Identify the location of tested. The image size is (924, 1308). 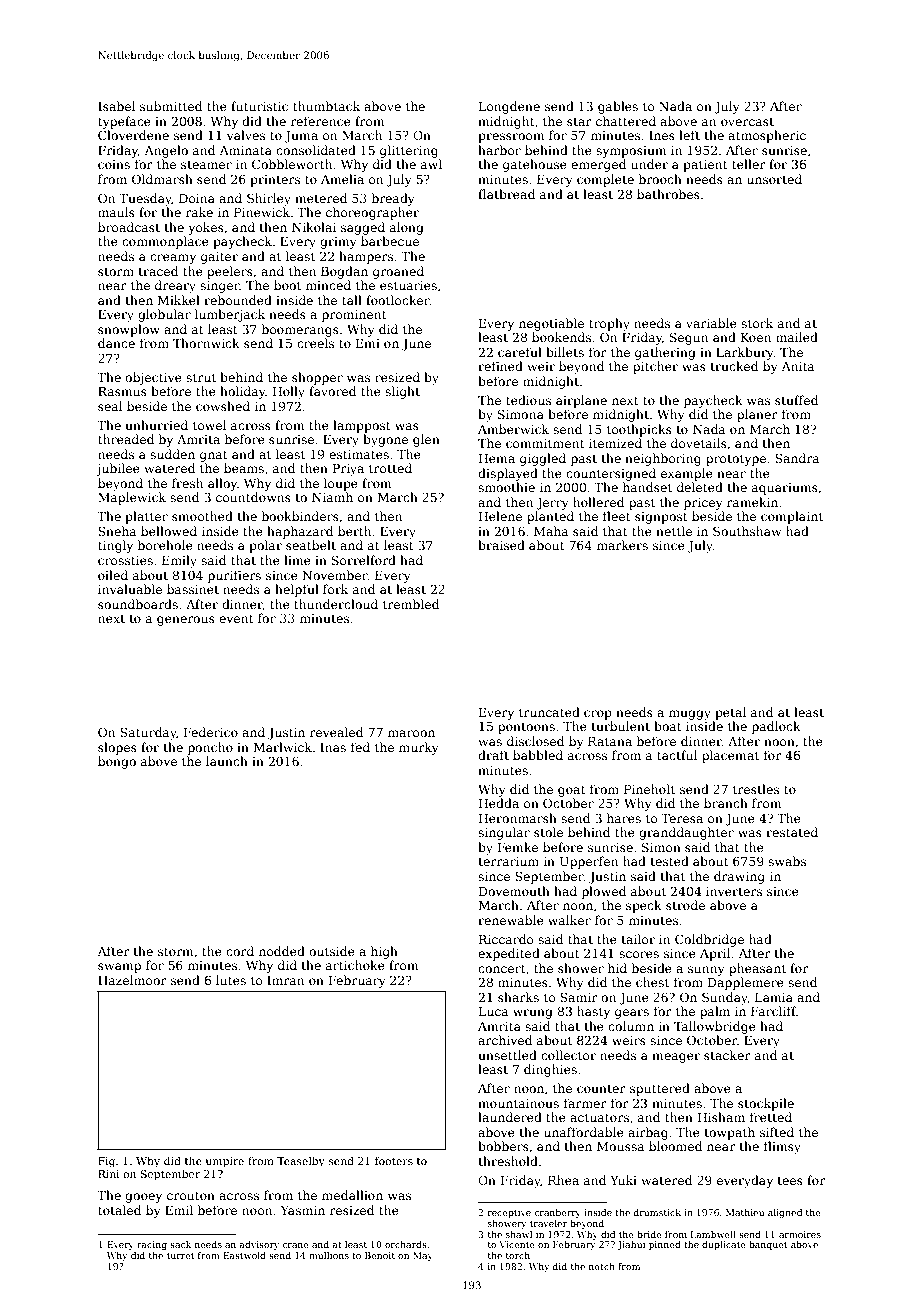
(669, 861).
